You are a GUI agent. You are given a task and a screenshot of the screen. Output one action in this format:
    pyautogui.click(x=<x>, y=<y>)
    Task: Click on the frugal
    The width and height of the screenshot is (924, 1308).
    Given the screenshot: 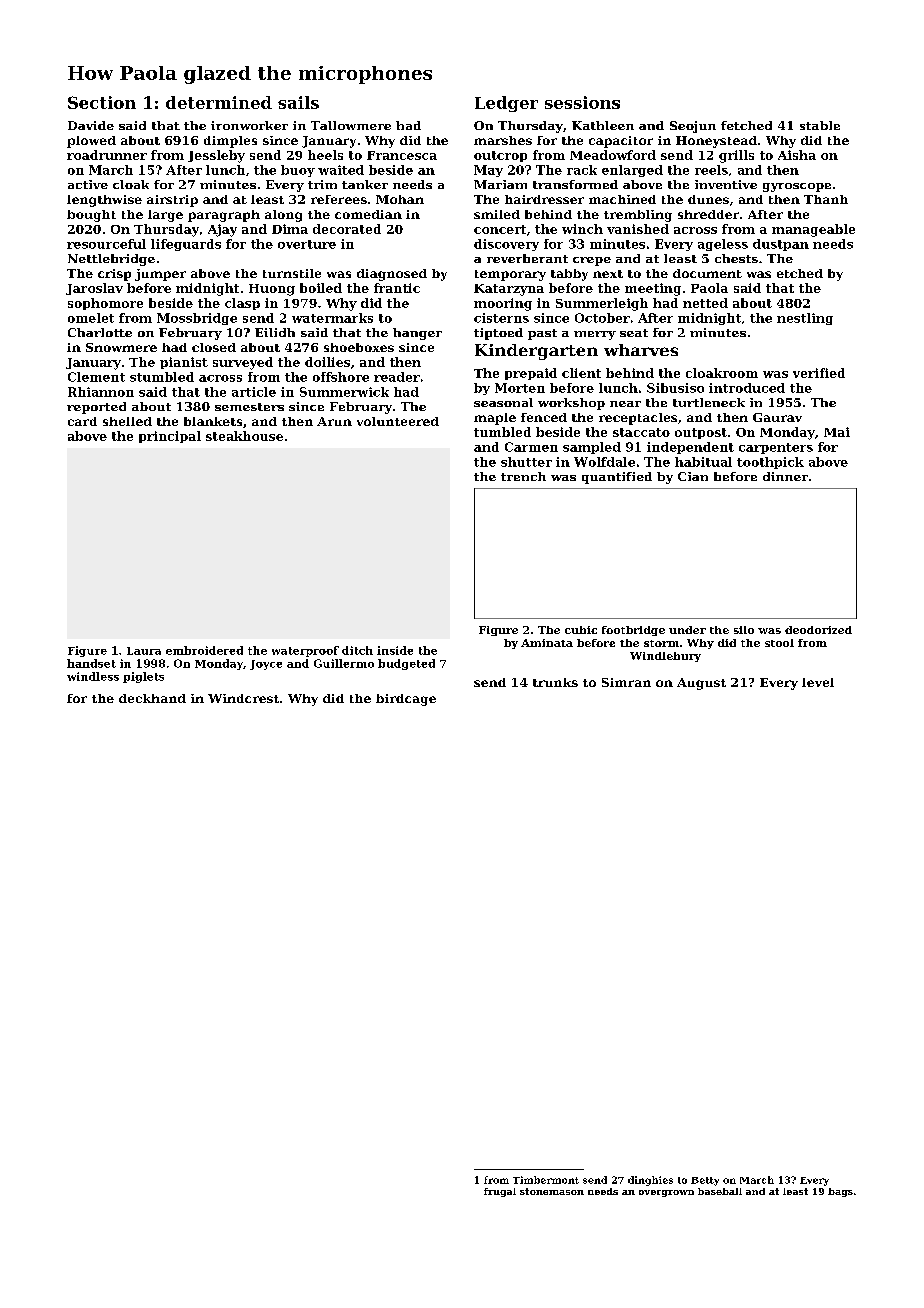 What is the action you would take?
    pyautogui.click(x=500, y=1192)
